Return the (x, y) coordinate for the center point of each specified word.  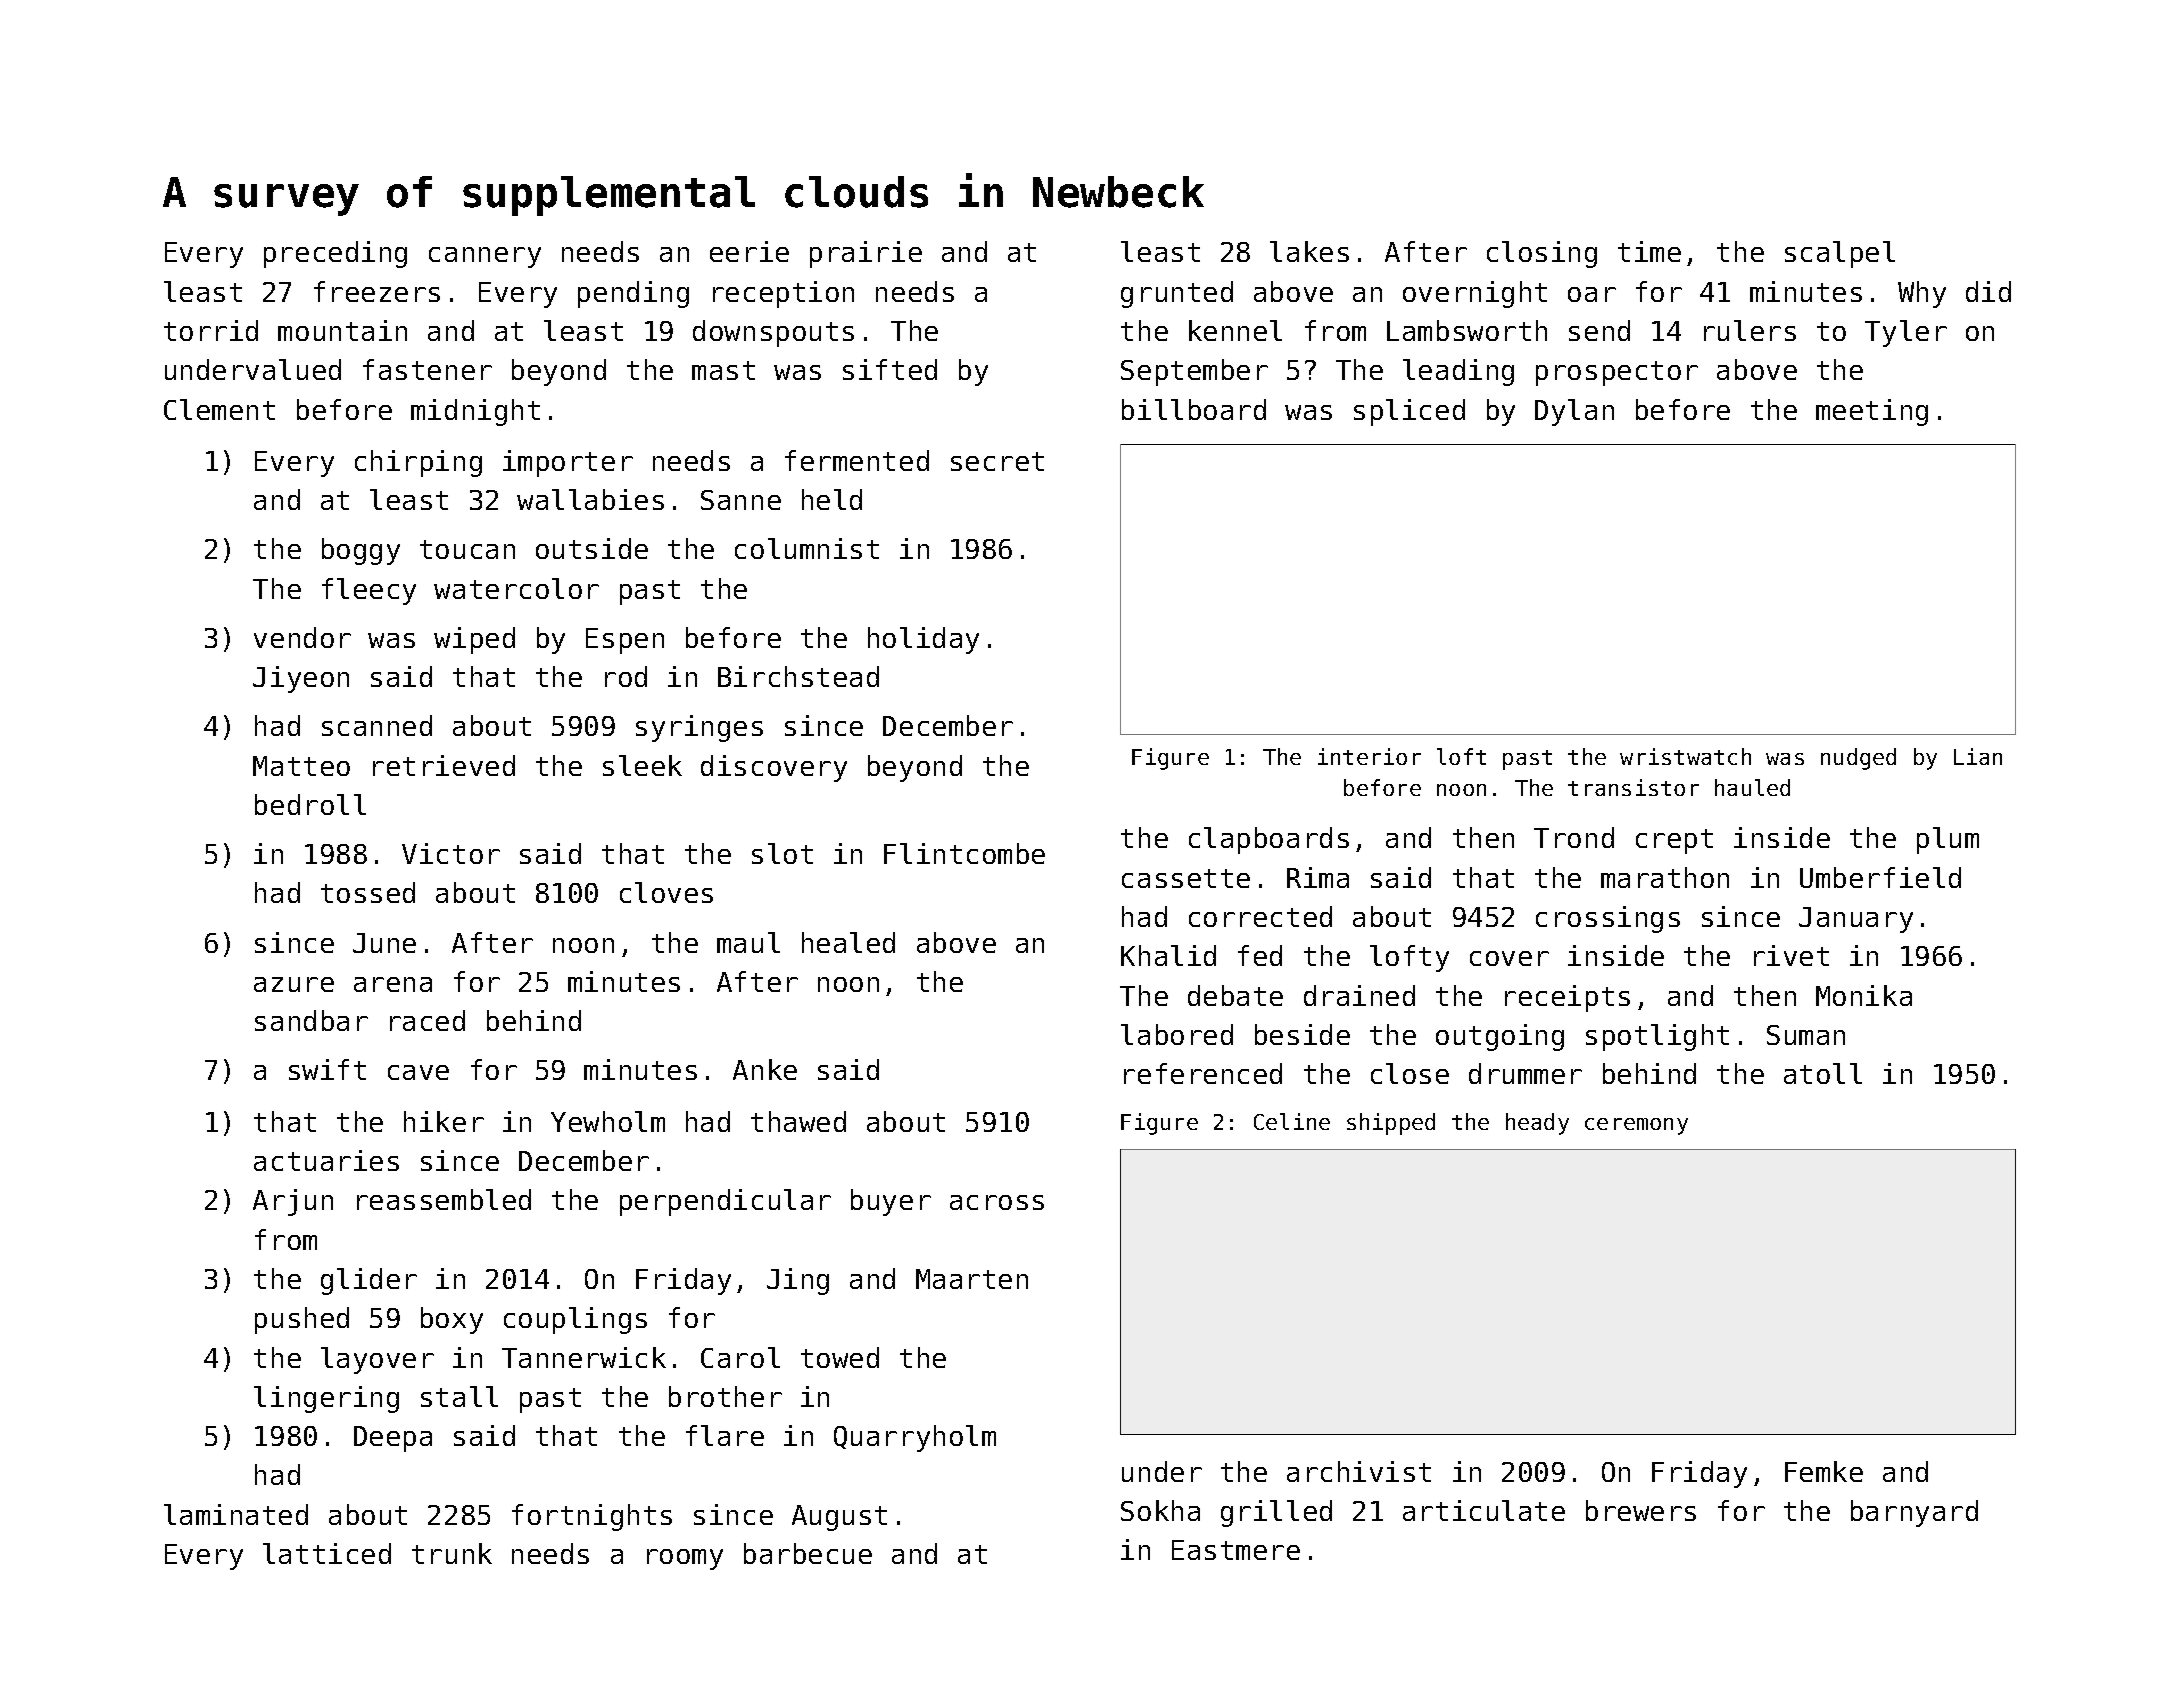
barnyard (1914, 1513)
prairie (866, 254)
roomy (685, 1559)
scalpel (1840, 254)
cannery (485, 257)
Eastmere (1236, 1550)
